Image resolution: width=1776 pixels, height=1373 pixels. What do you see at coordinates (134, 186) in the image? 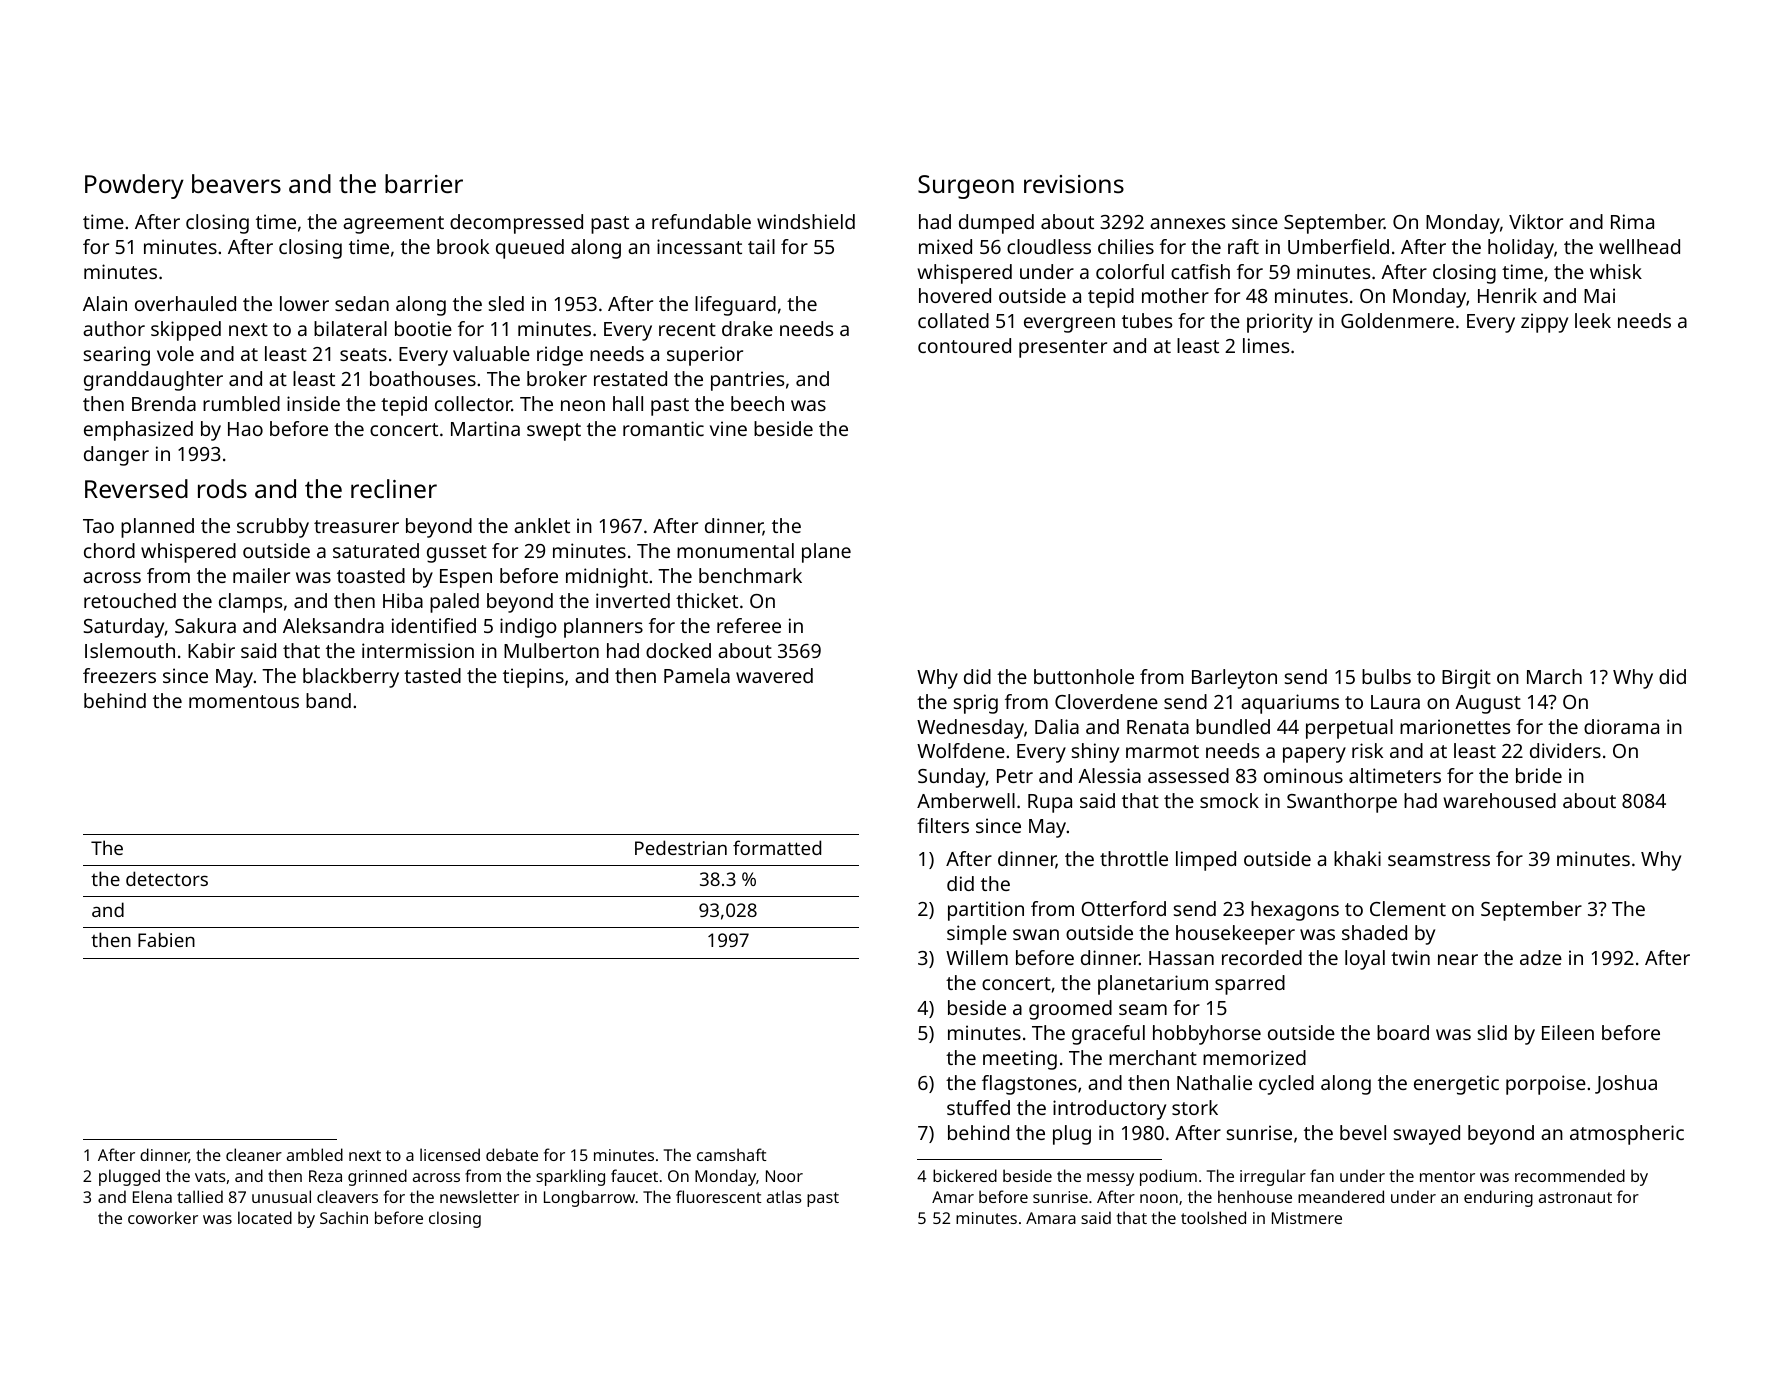
I see `Powdery` at bounding box center [134, 186].
